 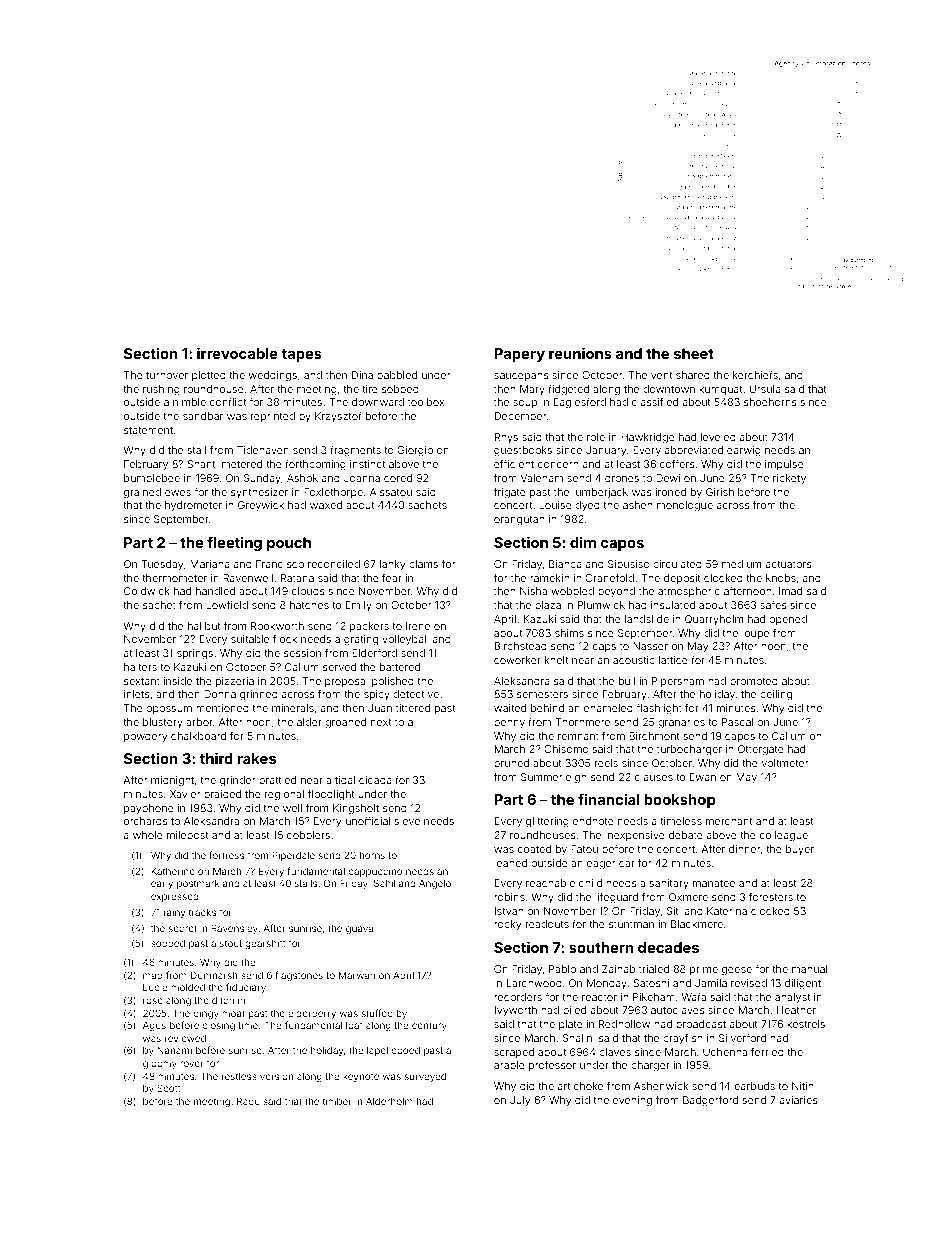 What do you see at coordinates (145, 737) in the page?
I see `powdery` at bounding box center [145, 737].
